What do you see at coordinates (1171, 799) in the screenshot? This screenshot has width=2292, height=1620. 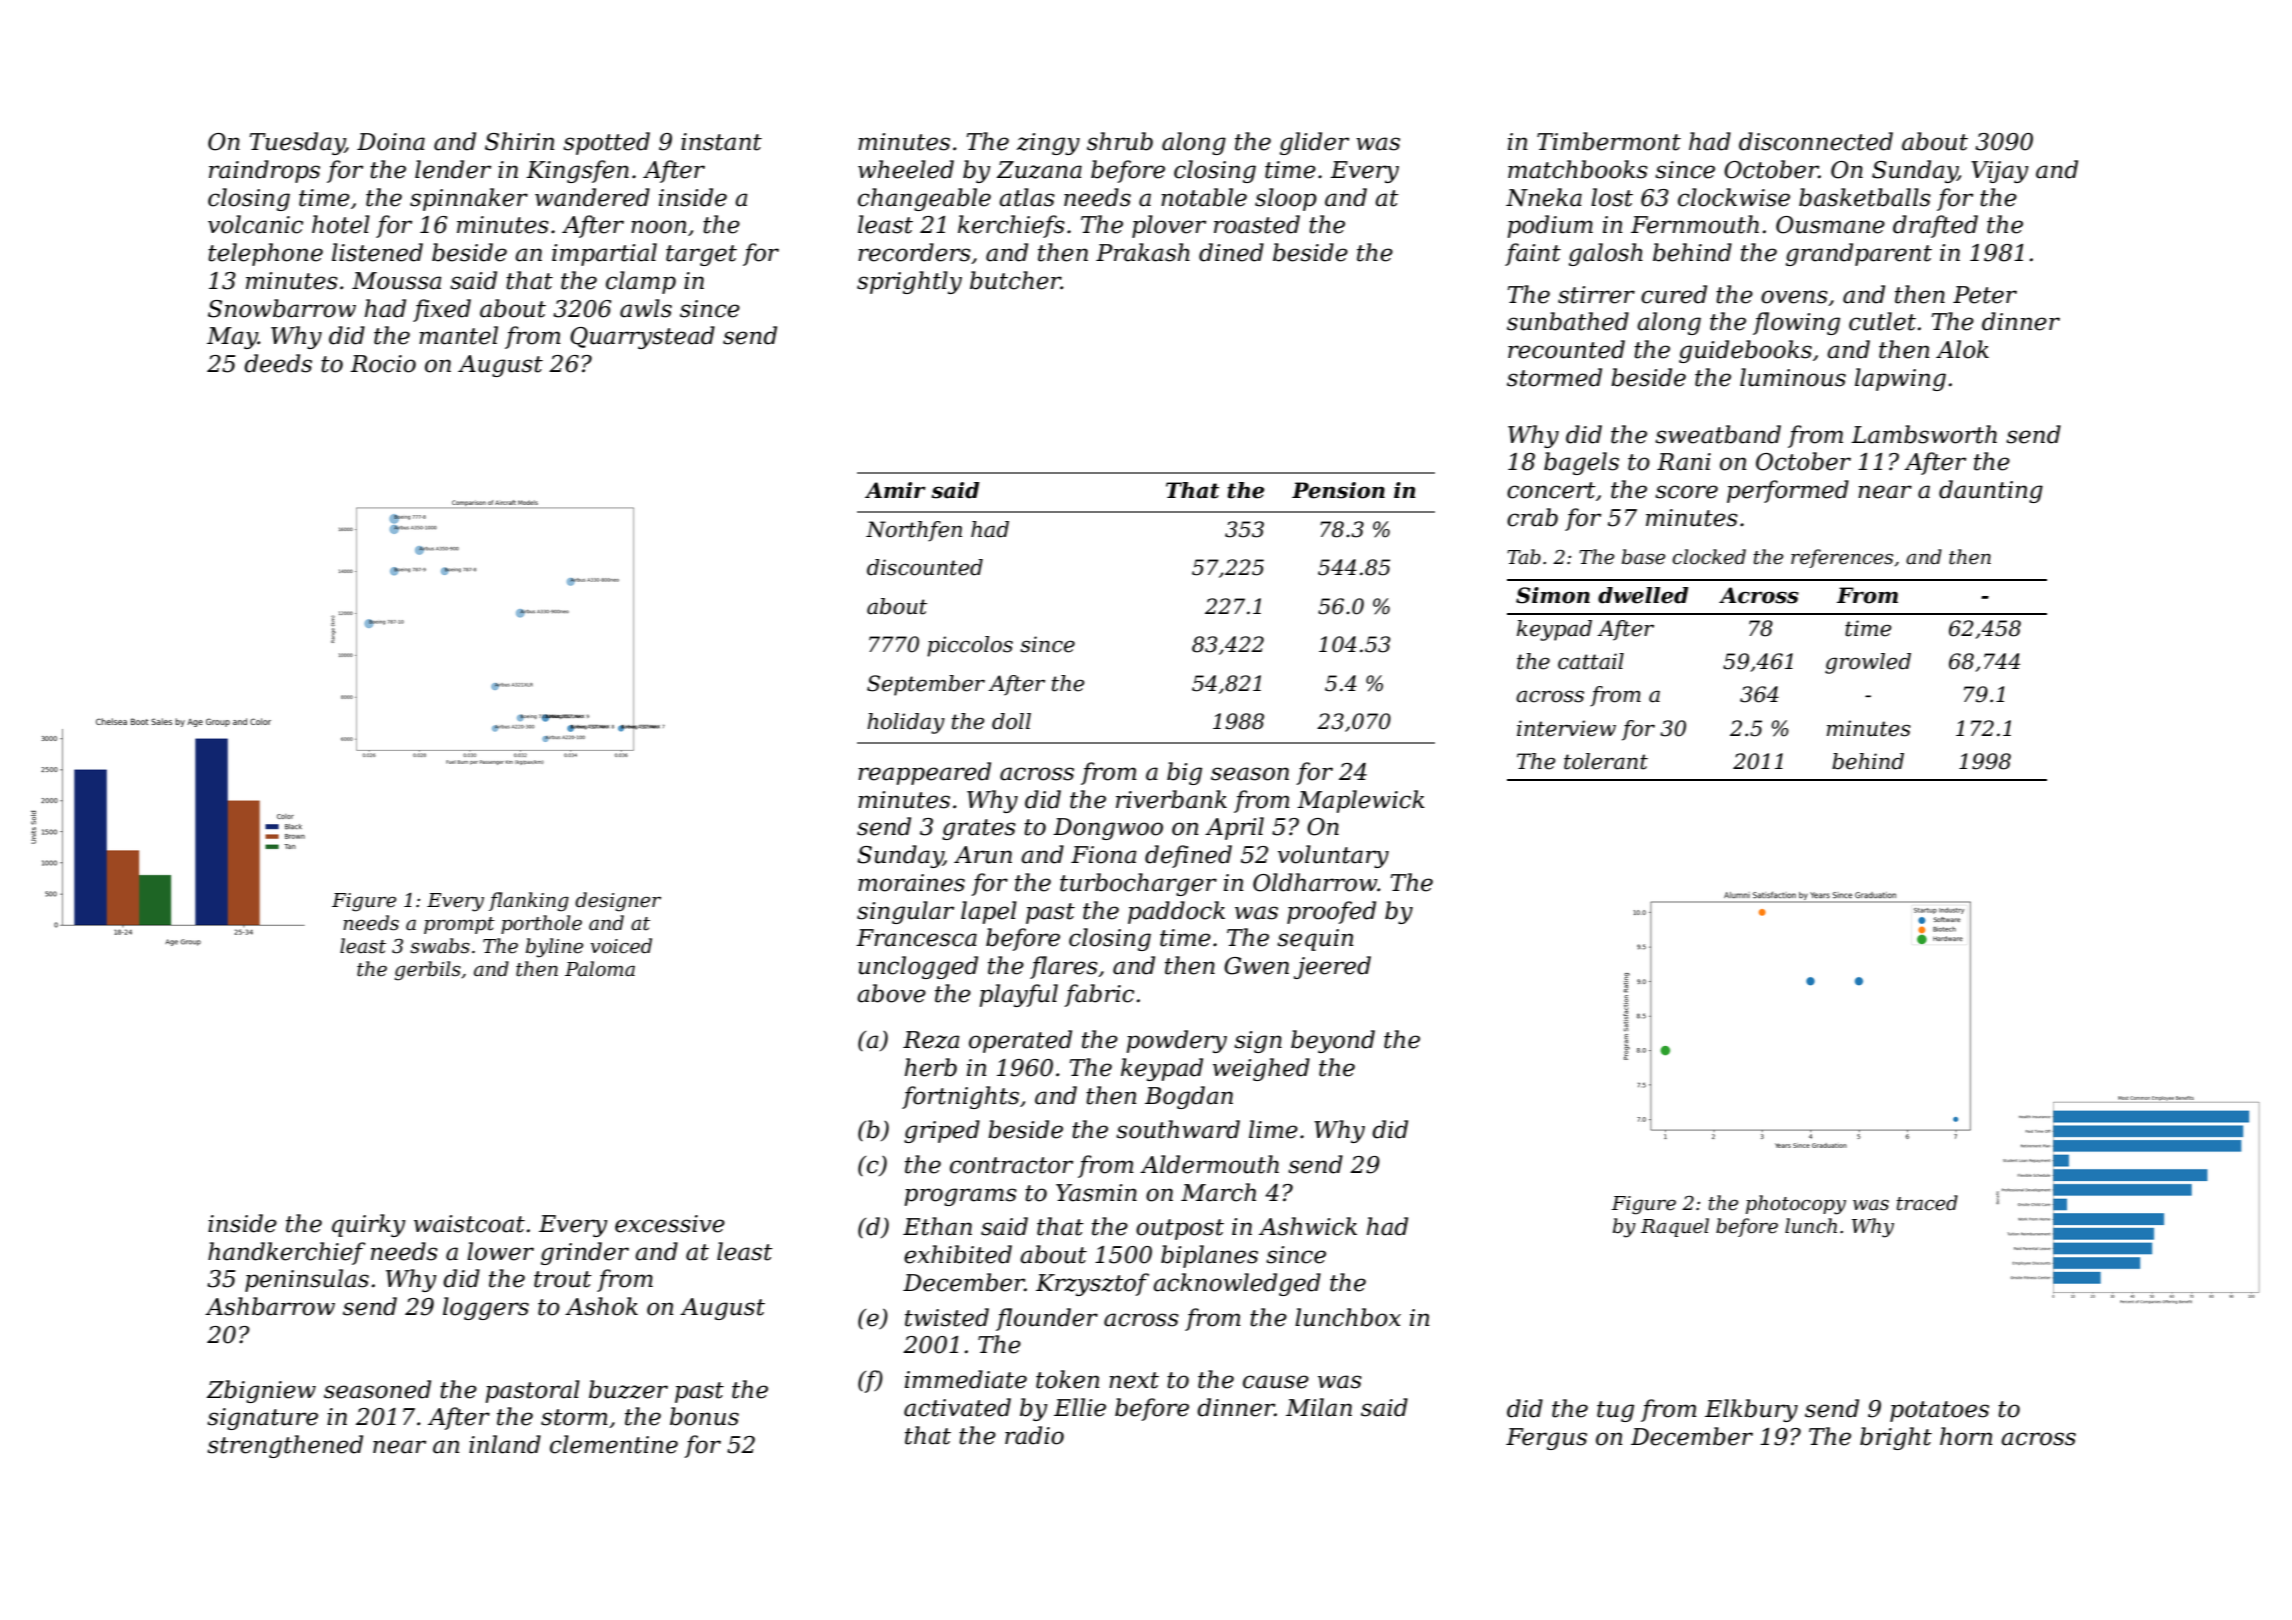 I see `riverbank` at bounding box center [1171, 799].
